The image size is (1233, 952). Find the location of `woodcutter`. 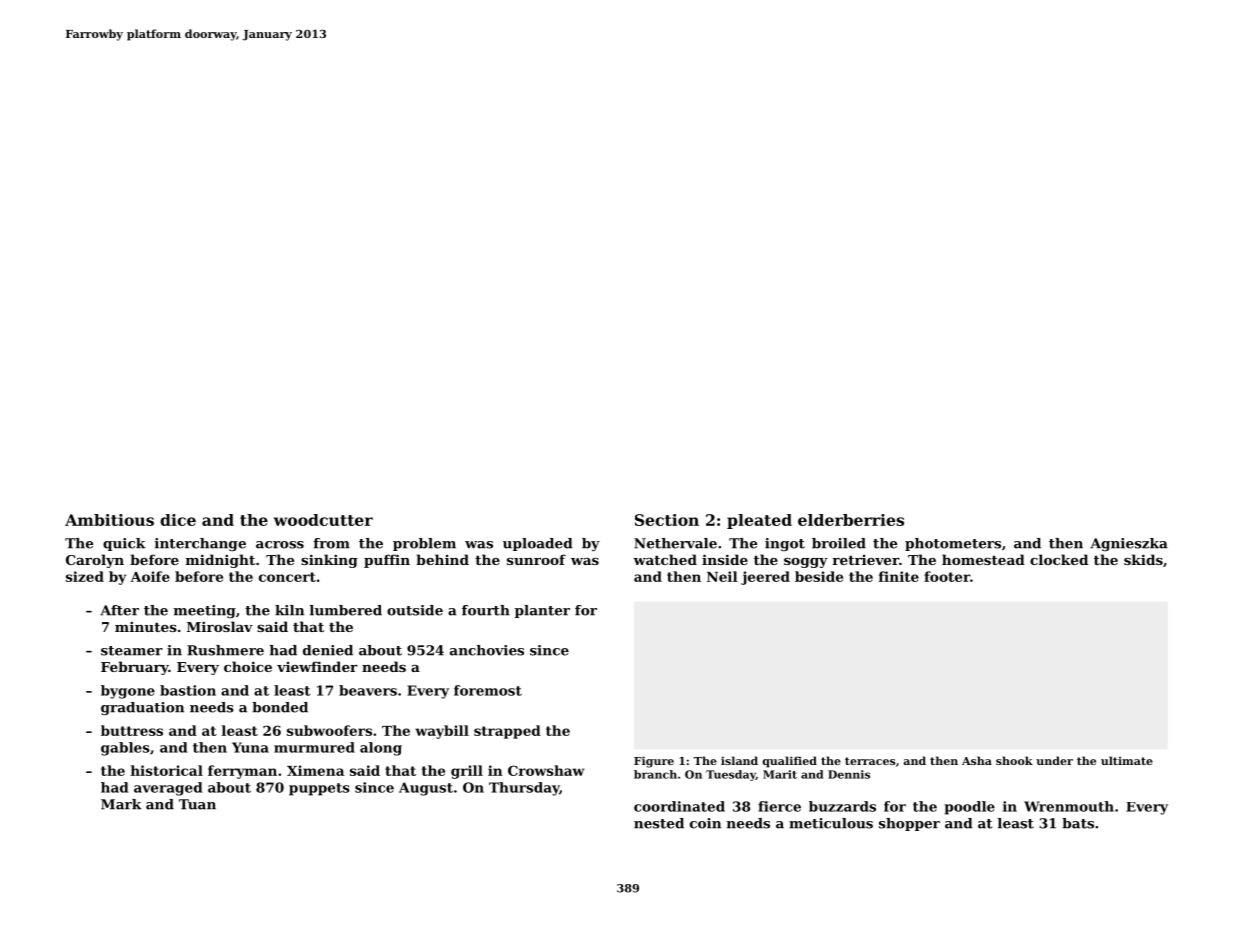

woodcutter is located at coordinates (323, 520).
